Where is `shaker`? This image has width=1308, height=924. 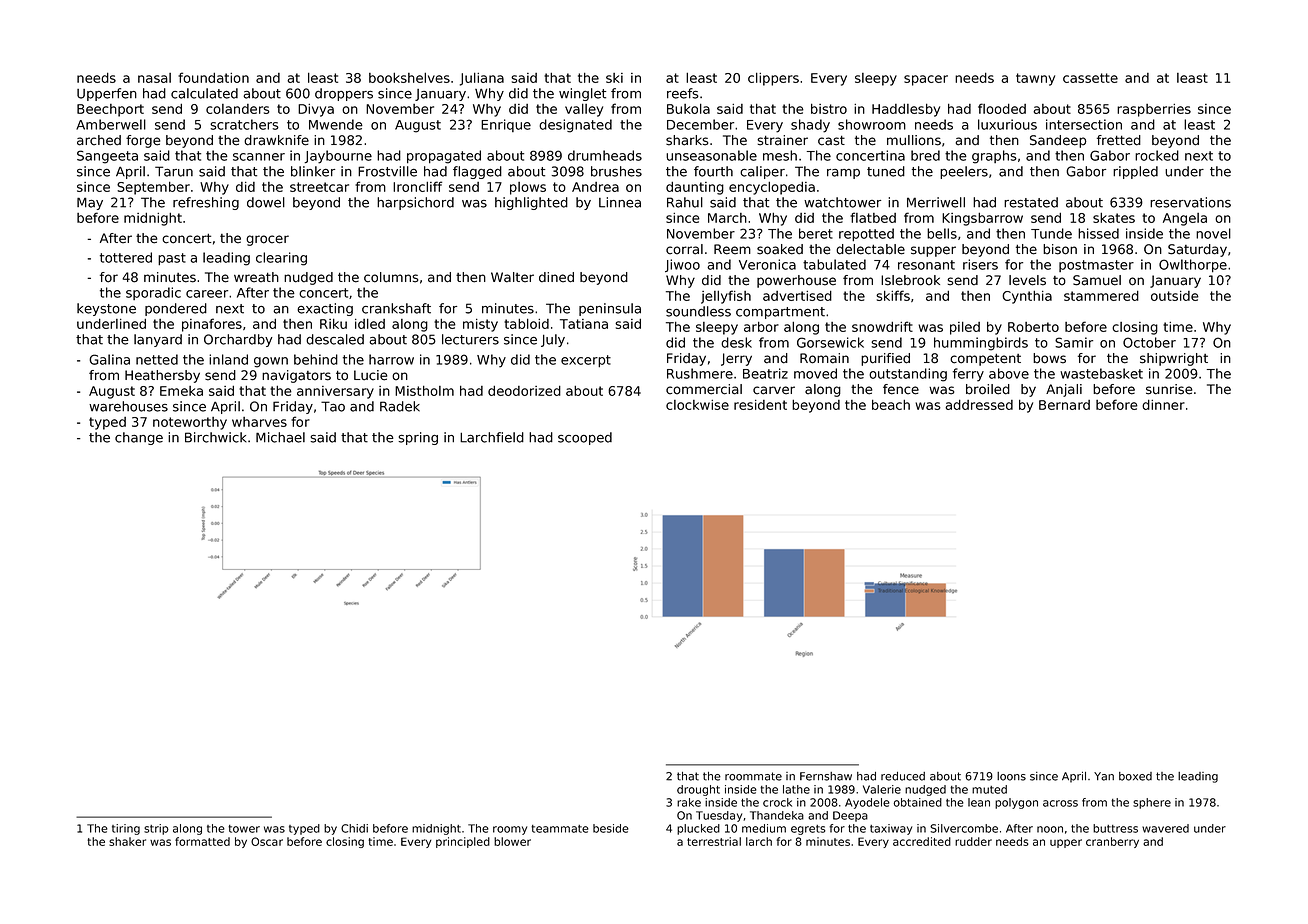
shaker is located at coordinates (127, 841).
